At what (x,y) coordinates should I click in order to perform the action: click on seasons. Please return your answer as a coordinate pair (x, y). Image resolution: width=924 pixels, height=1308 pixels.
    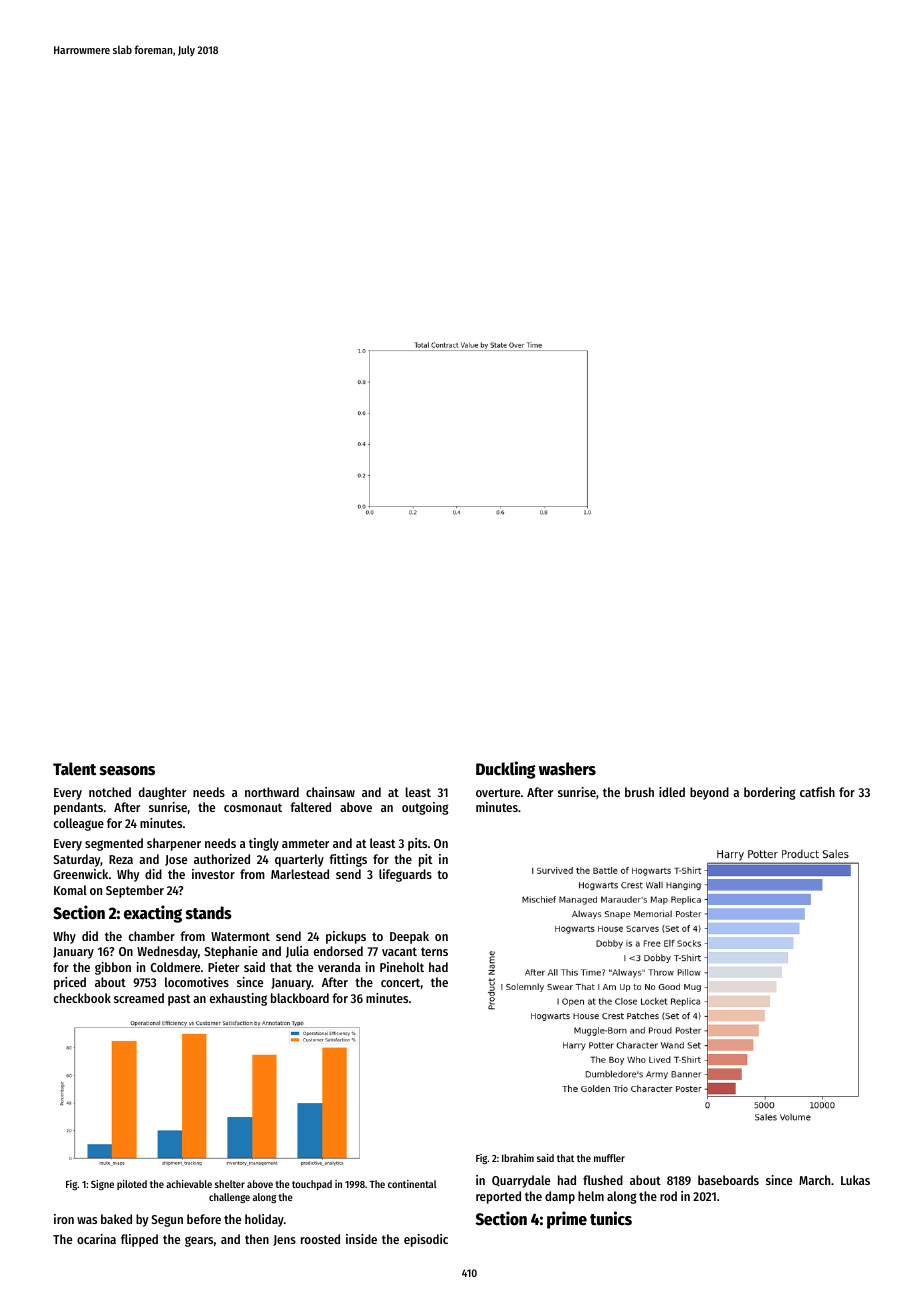
    Looking at the image, I should click on (127, 771).
